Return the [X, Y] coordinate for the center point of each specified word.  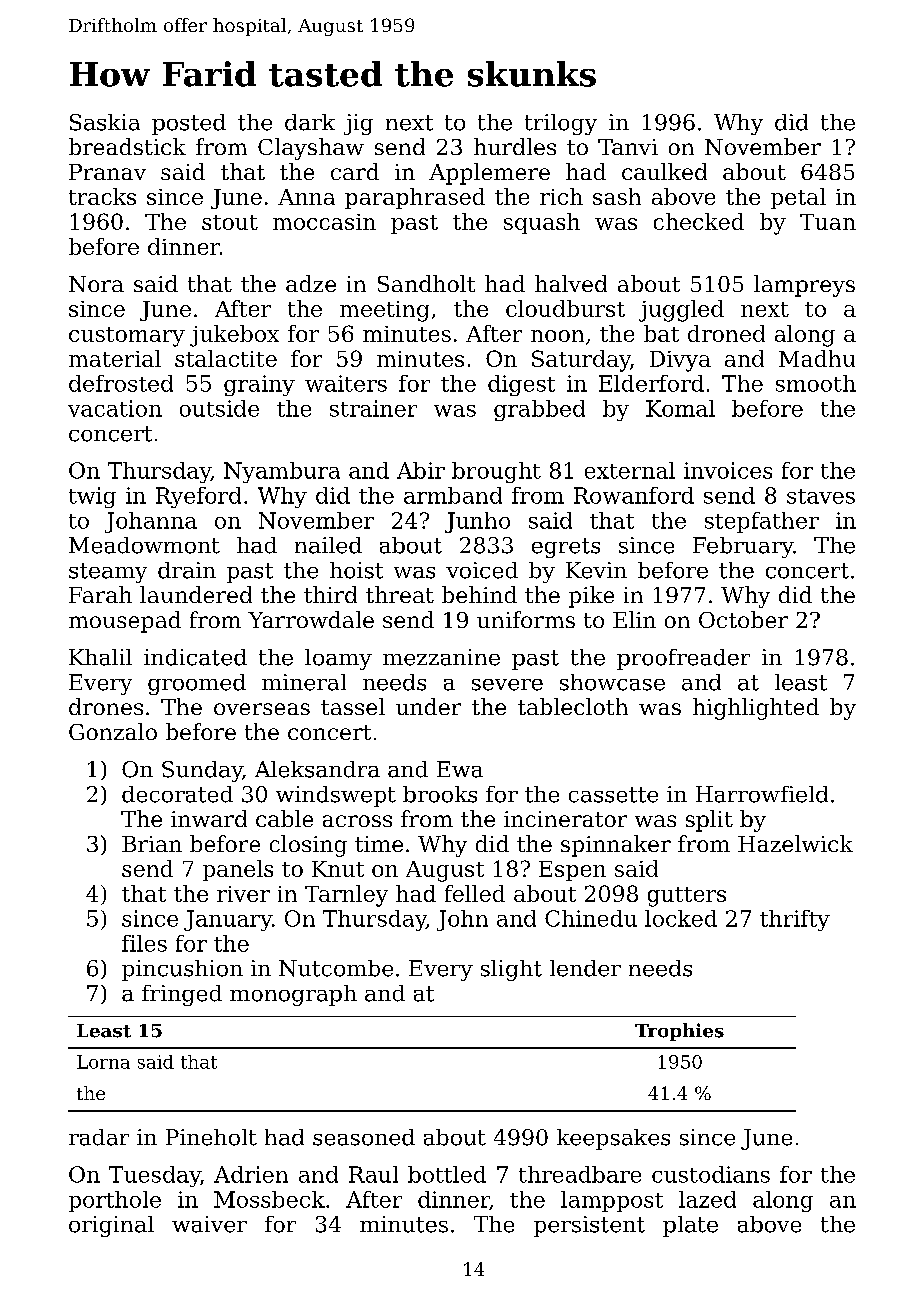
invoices [728, 470]
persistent [589, 1226]
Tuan [828, 222]
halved [571, 283]
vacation [115, 408]
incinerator [565, 819]
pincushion [182, 970]
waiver [209, 1224]
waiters [346, 383]
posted [189, 124]
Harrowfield [762, 794]
